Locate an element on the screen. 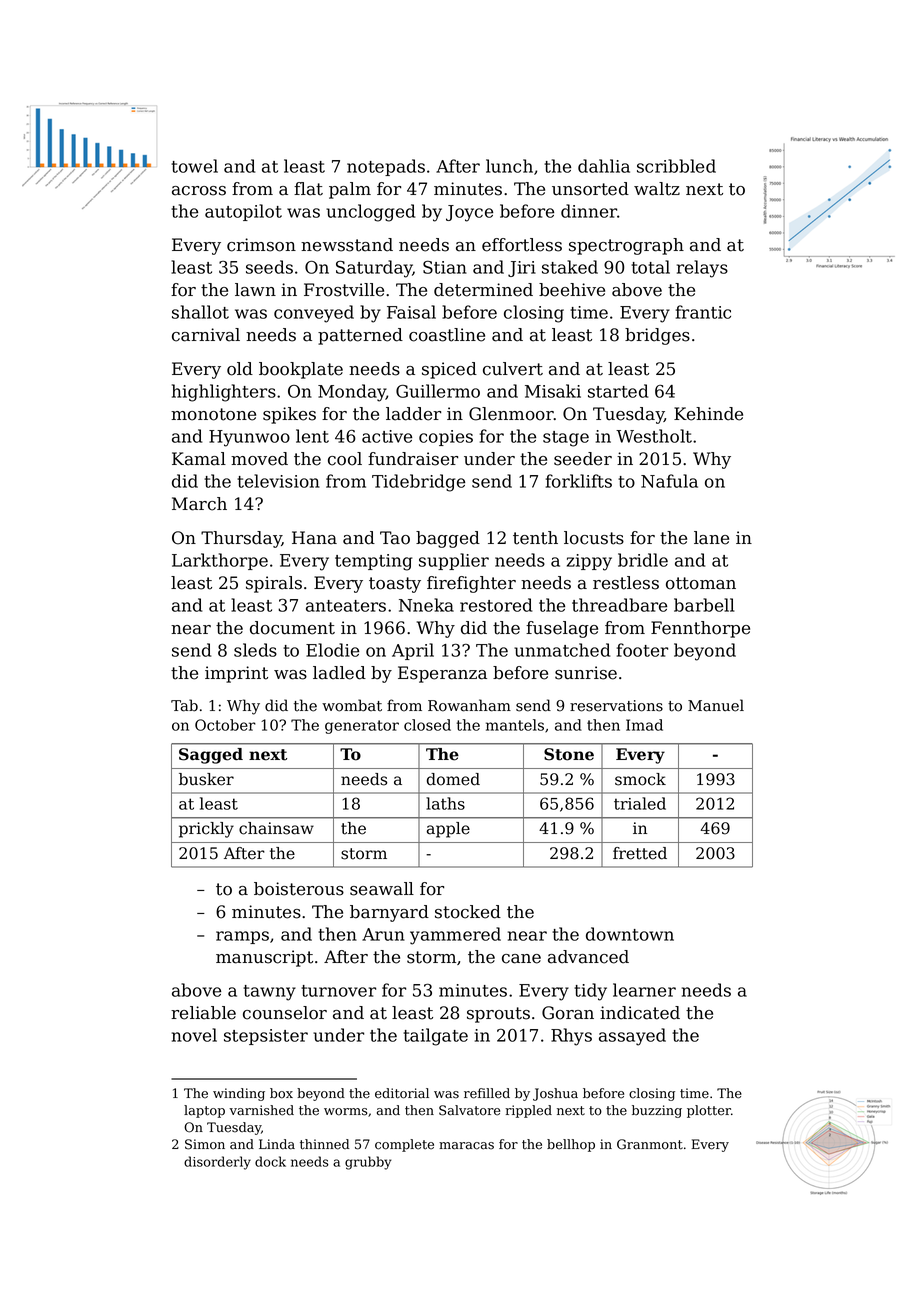 The width and height of the screenshot is (924, 1311). Kamal is located at coordinates (199, 459).
